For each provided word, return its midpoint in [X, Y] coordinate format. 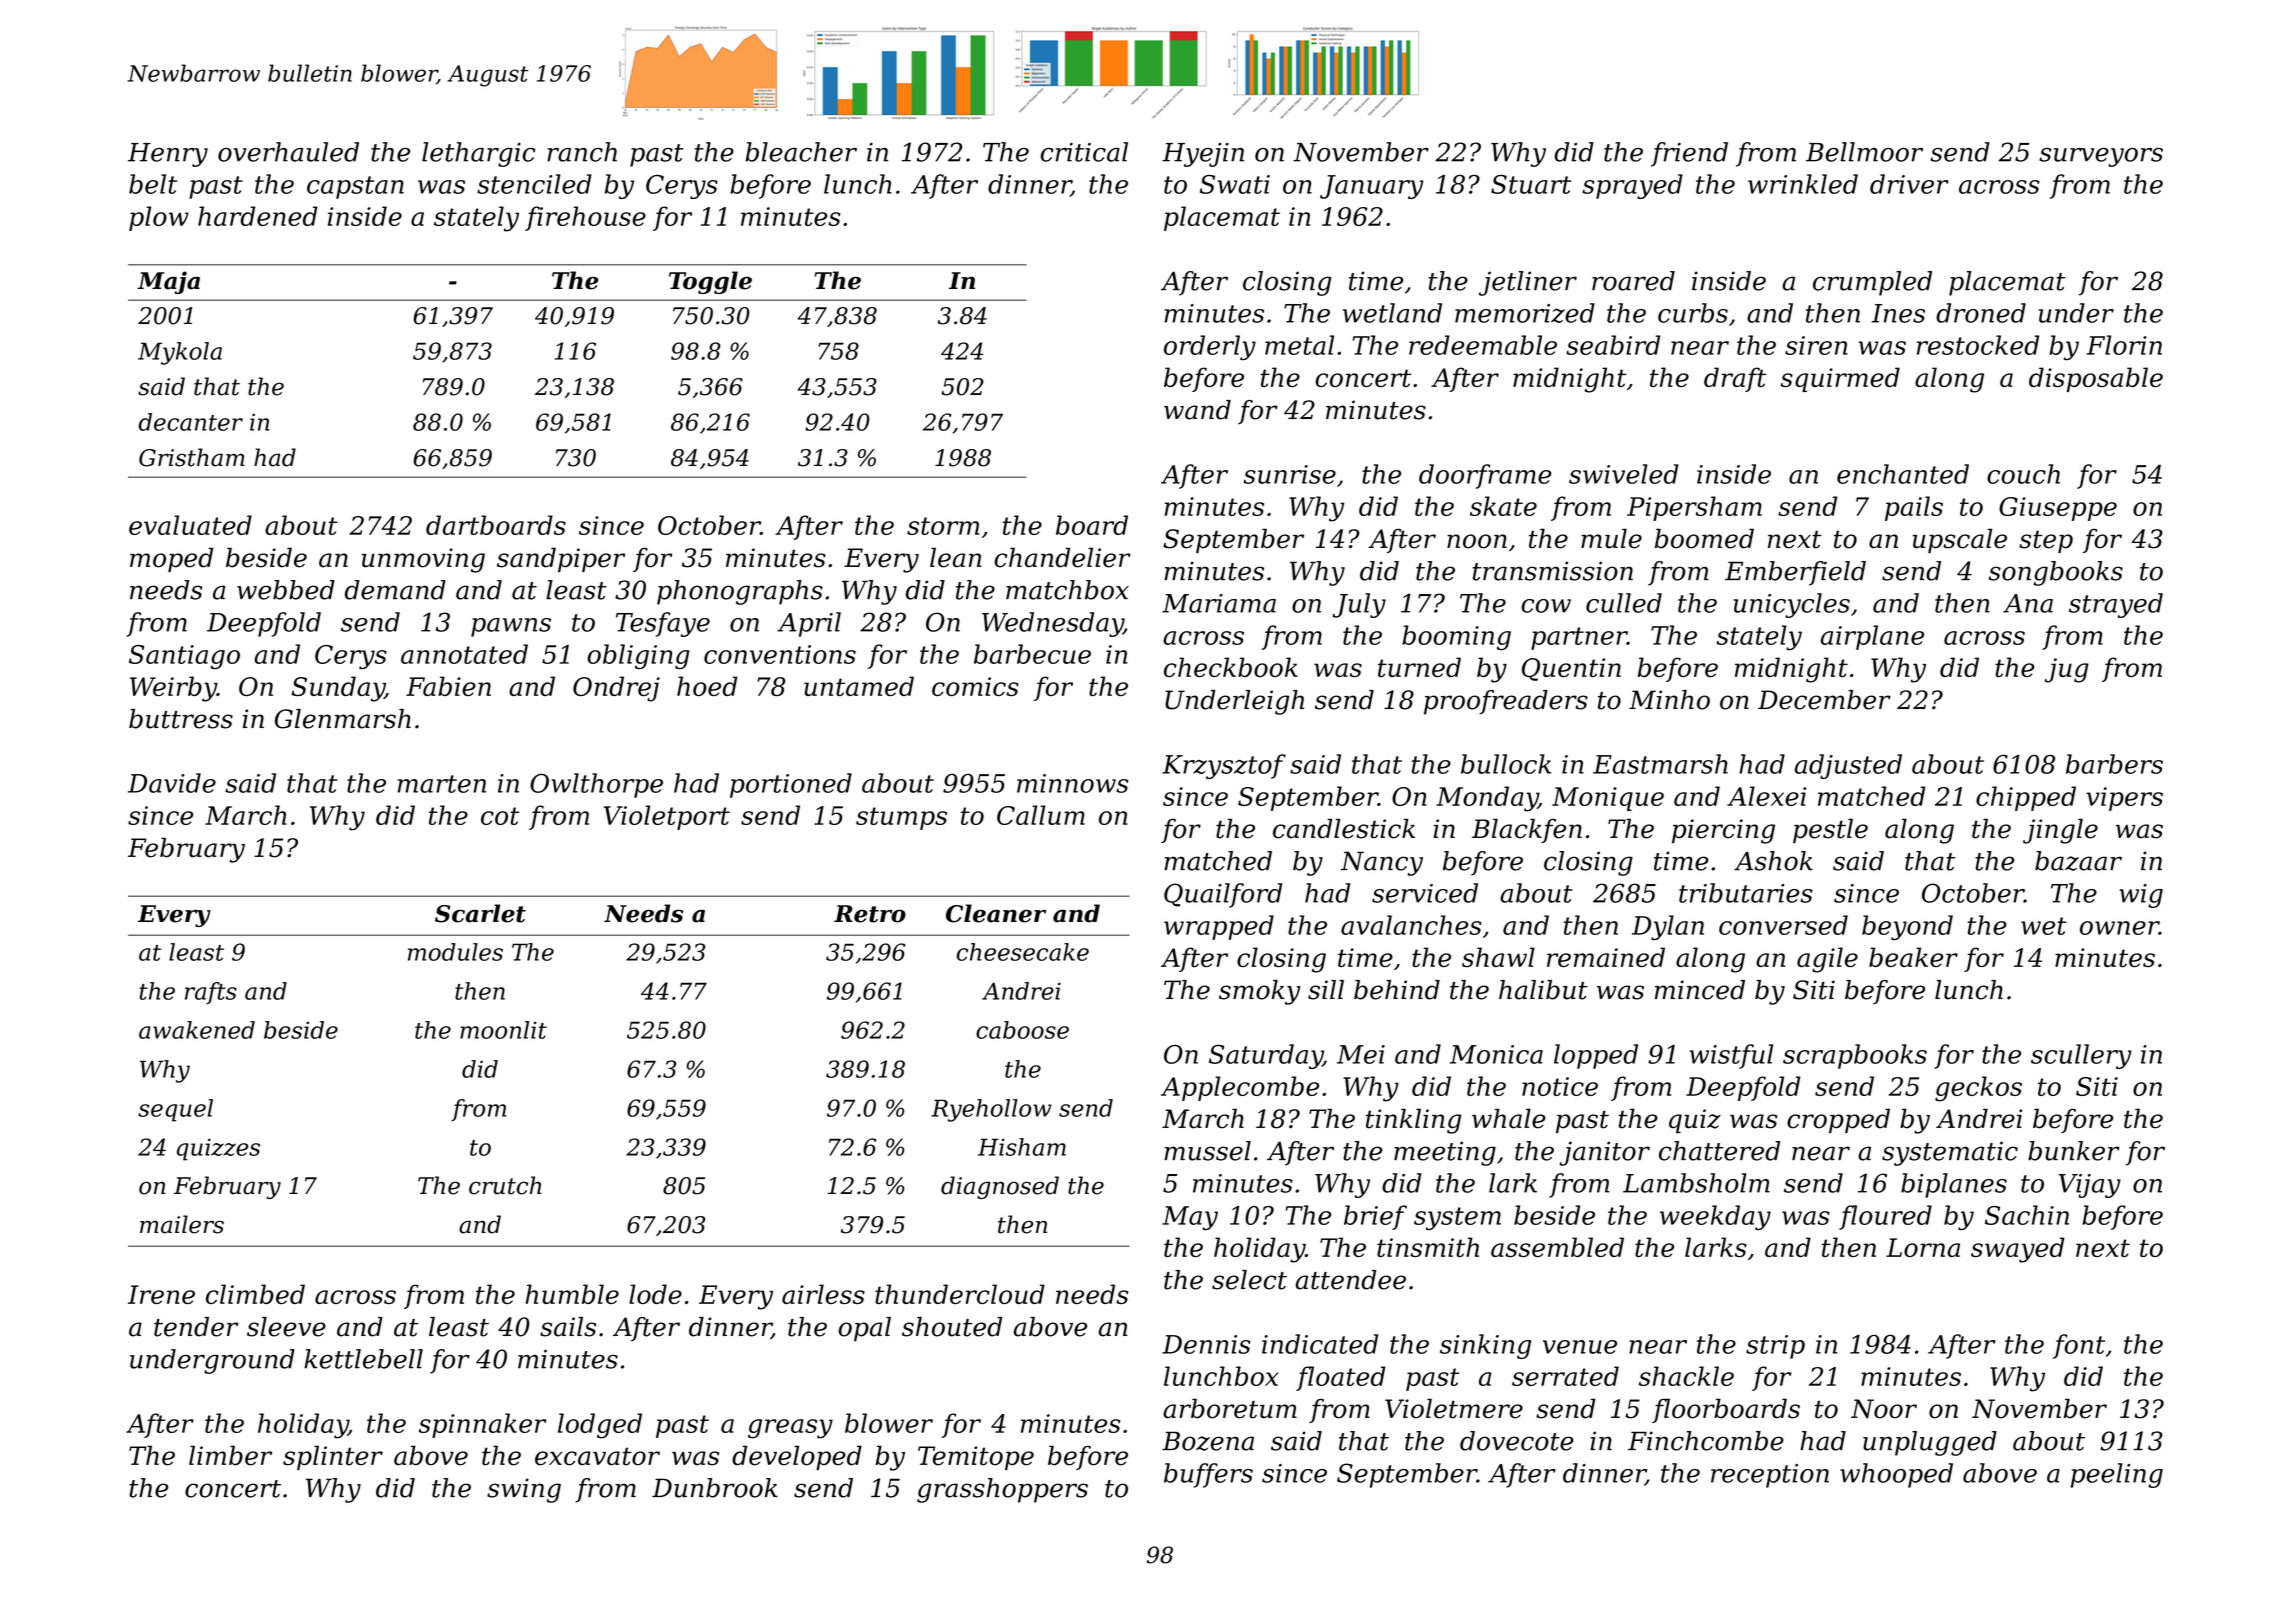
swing [524, 1490]
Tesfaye [663, 624]
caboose [1022, 1030]
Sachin [2027, 1215]
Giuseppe [2058, 509]
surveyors [2101, 157]
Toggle [710, 282]
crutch [505, 1185]
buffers [1208, 1475]
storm [943, 526]
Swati [1235, 184]
